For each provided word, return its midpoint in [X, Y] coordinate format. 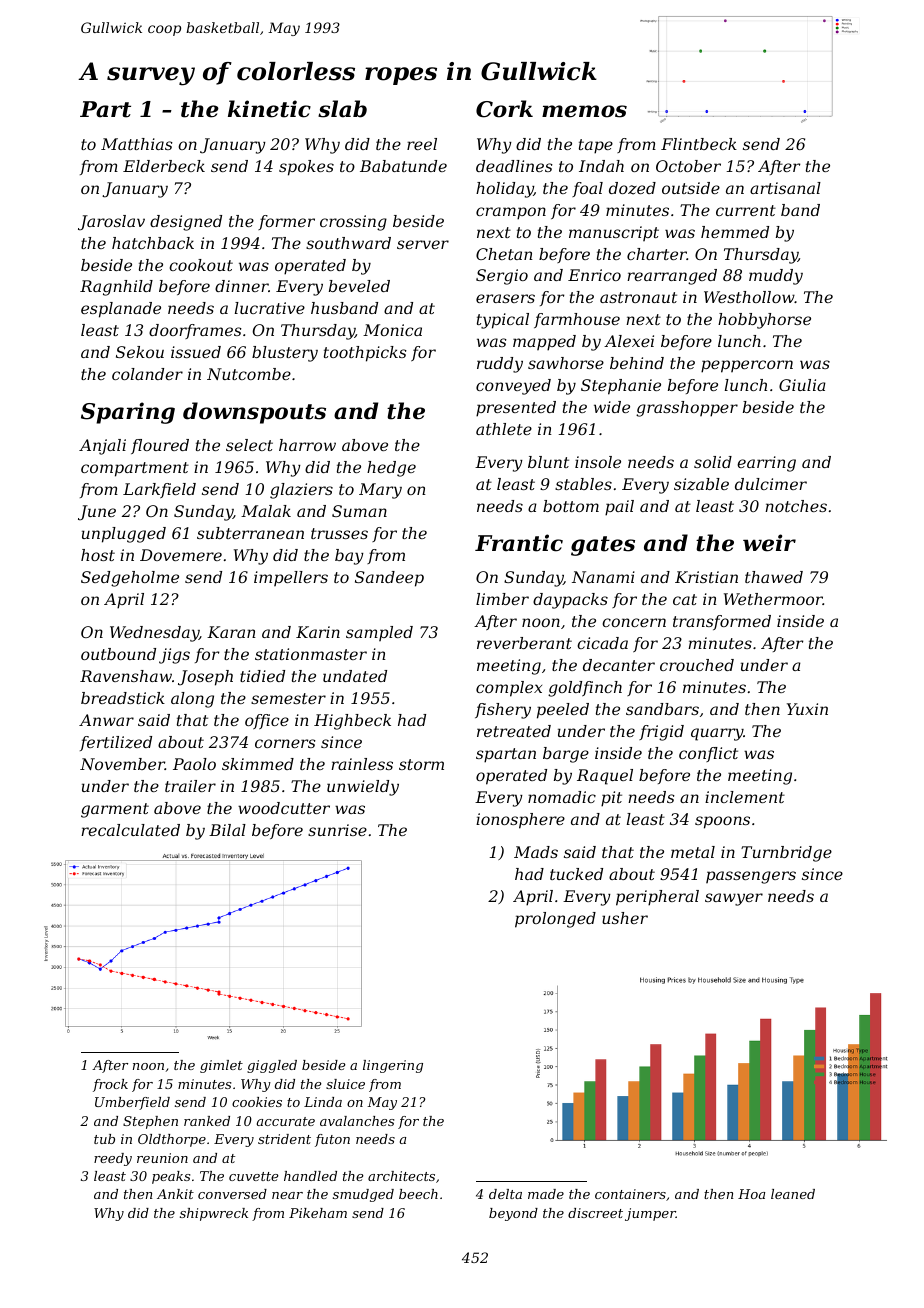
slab [342, 109]
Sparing [128, 413]
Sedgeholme [130, 579]
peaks [171, 1177]
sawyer [734, 899]
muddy [776, 277]
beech [418, 1194]
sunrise [337, 830]
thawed [774, 577]
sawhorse [566, 363]
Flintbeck [699, 144]
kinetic [269, 109]
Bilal [227, 830]
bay [349, 557]
